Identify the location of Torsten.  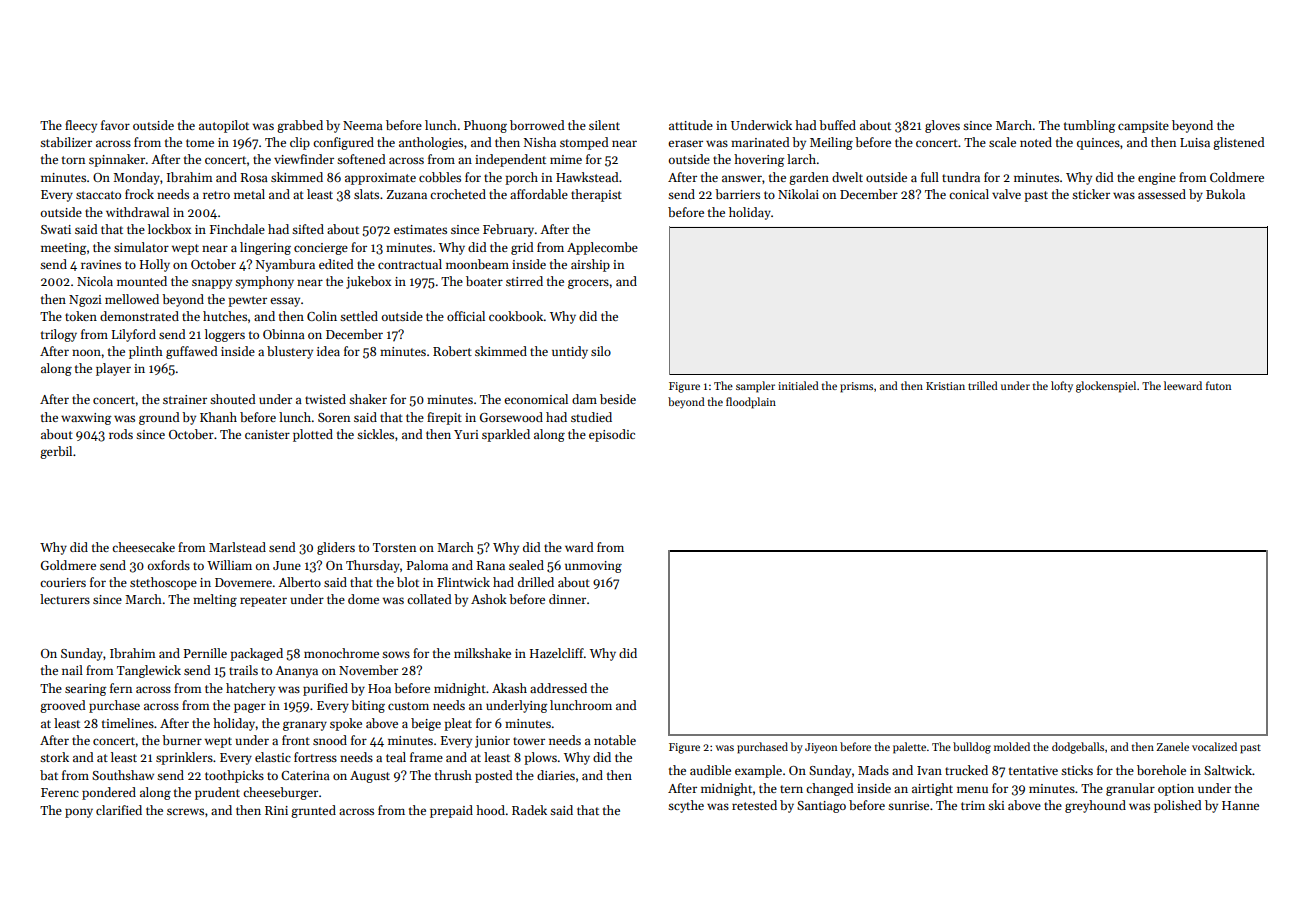
(394, 547).
